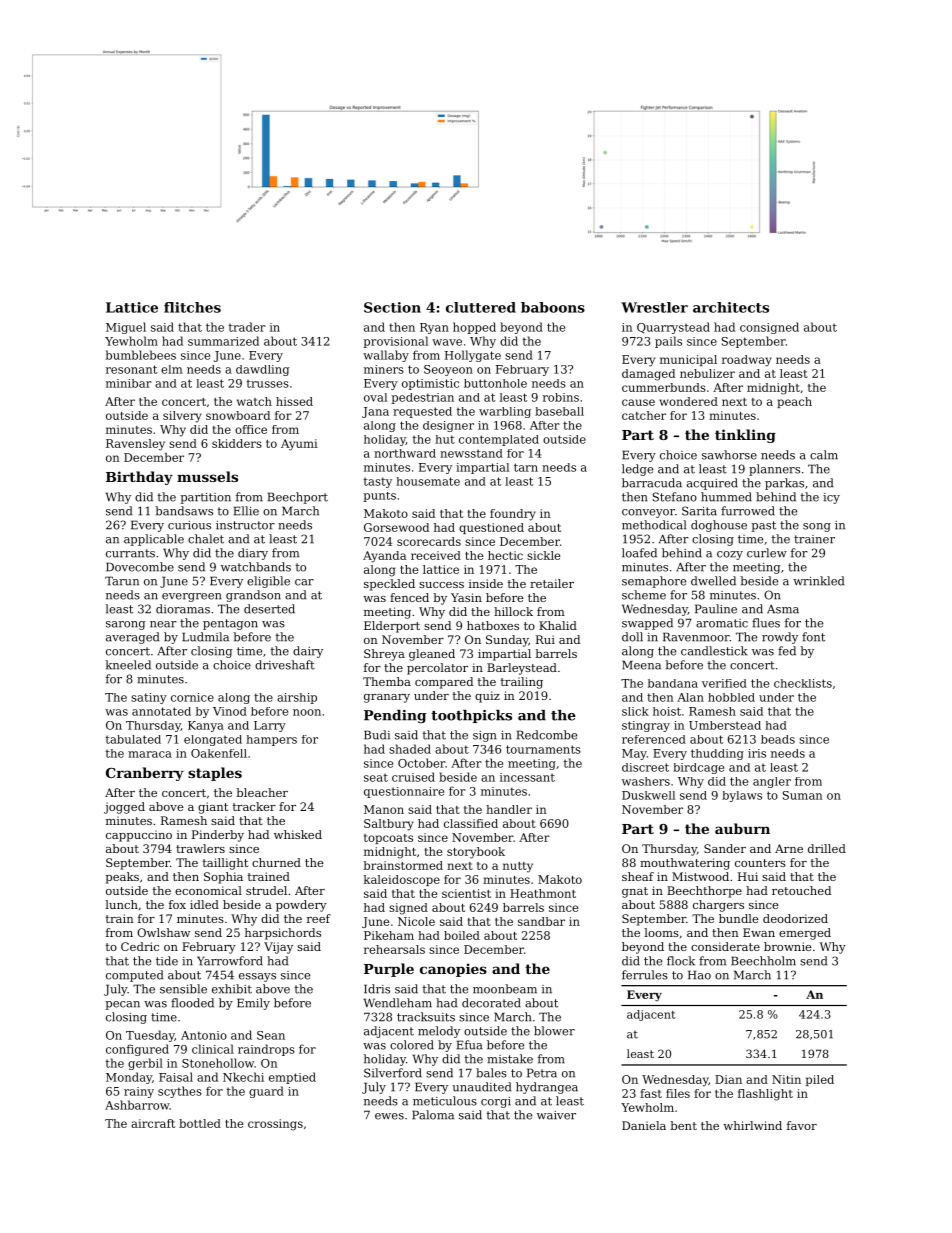 This screenshot has width=952, height=1233. Describe the element at coordinates (218, 1063) in the screenshot. I see `Stonehollow` at that location.
